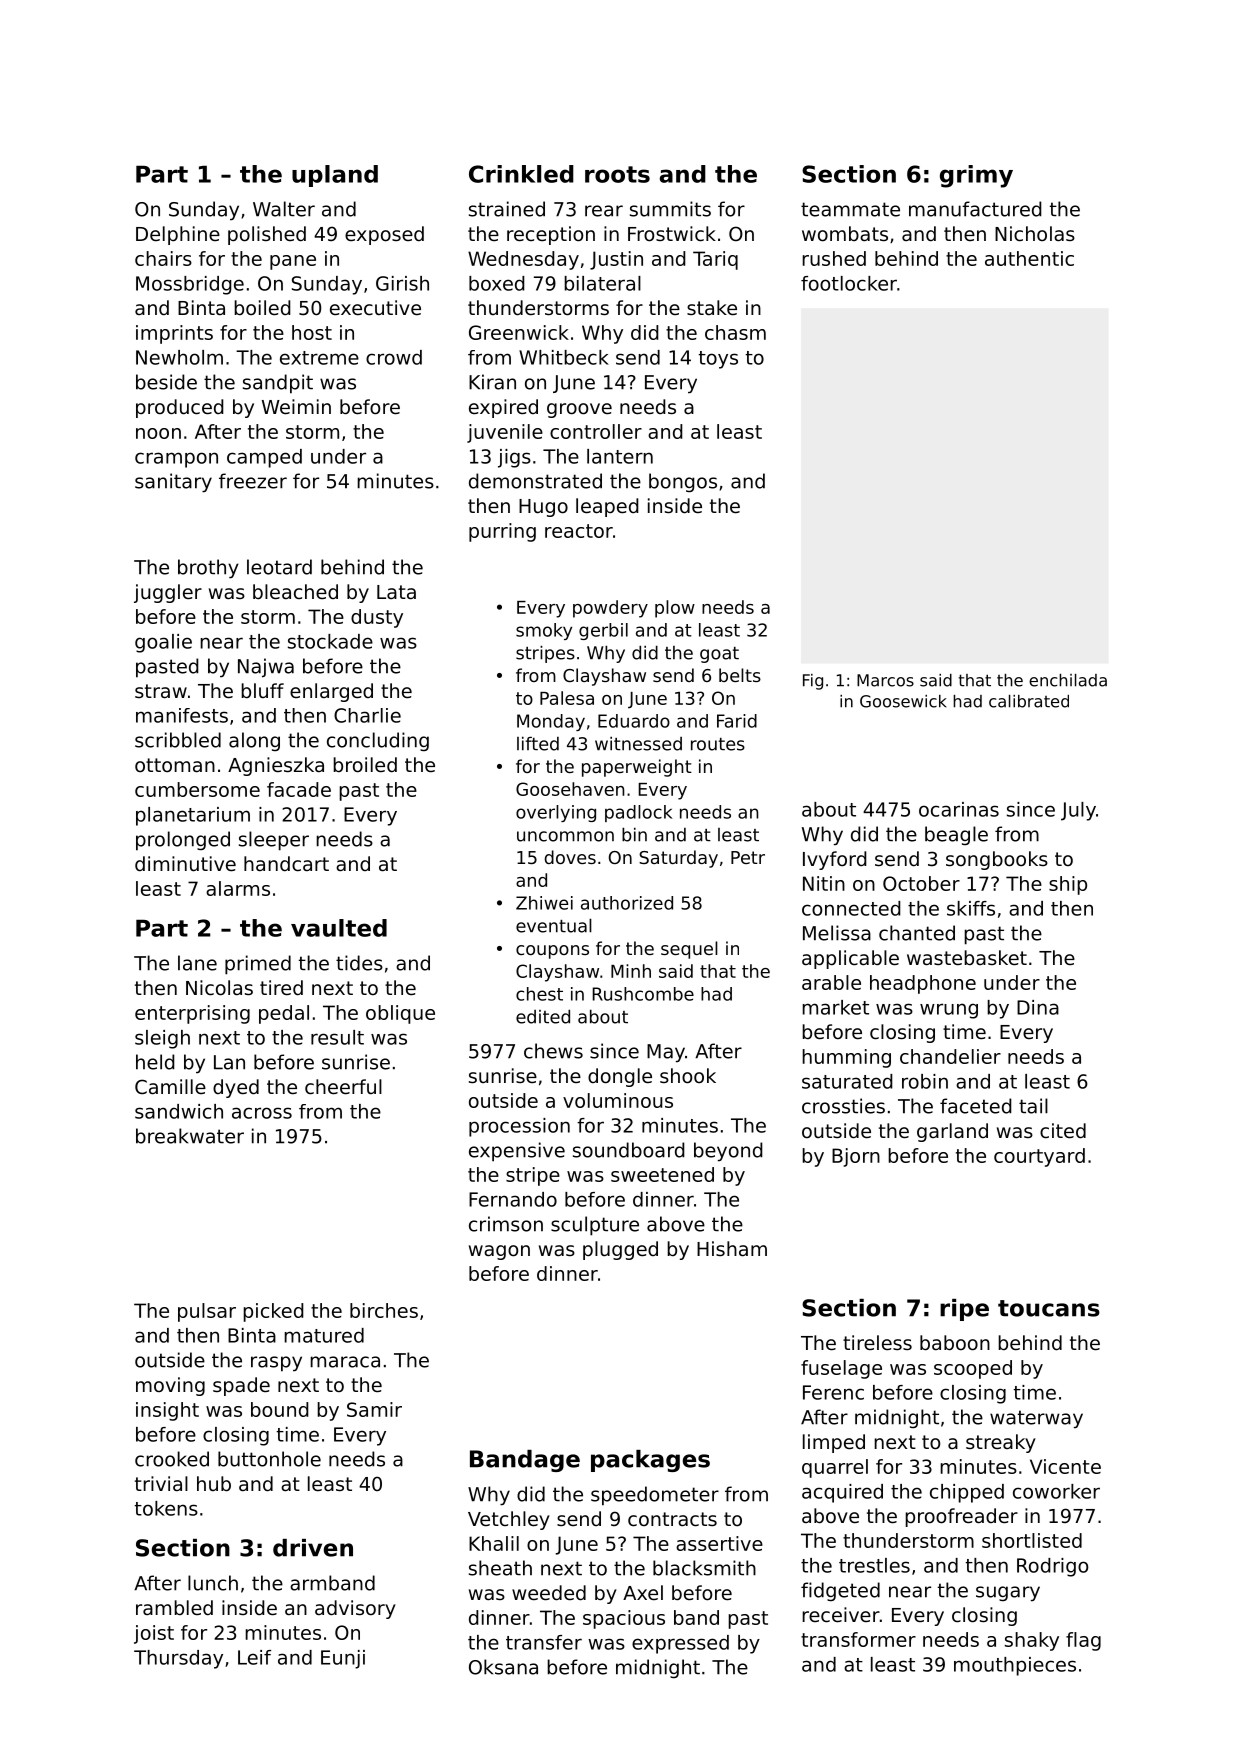 The height and width of the screenshot is (1758, 1243). What do you see at coordinates (1035, 234) in the screenshot?
I see `Nicholas` at bounding box center [1035, 234].
